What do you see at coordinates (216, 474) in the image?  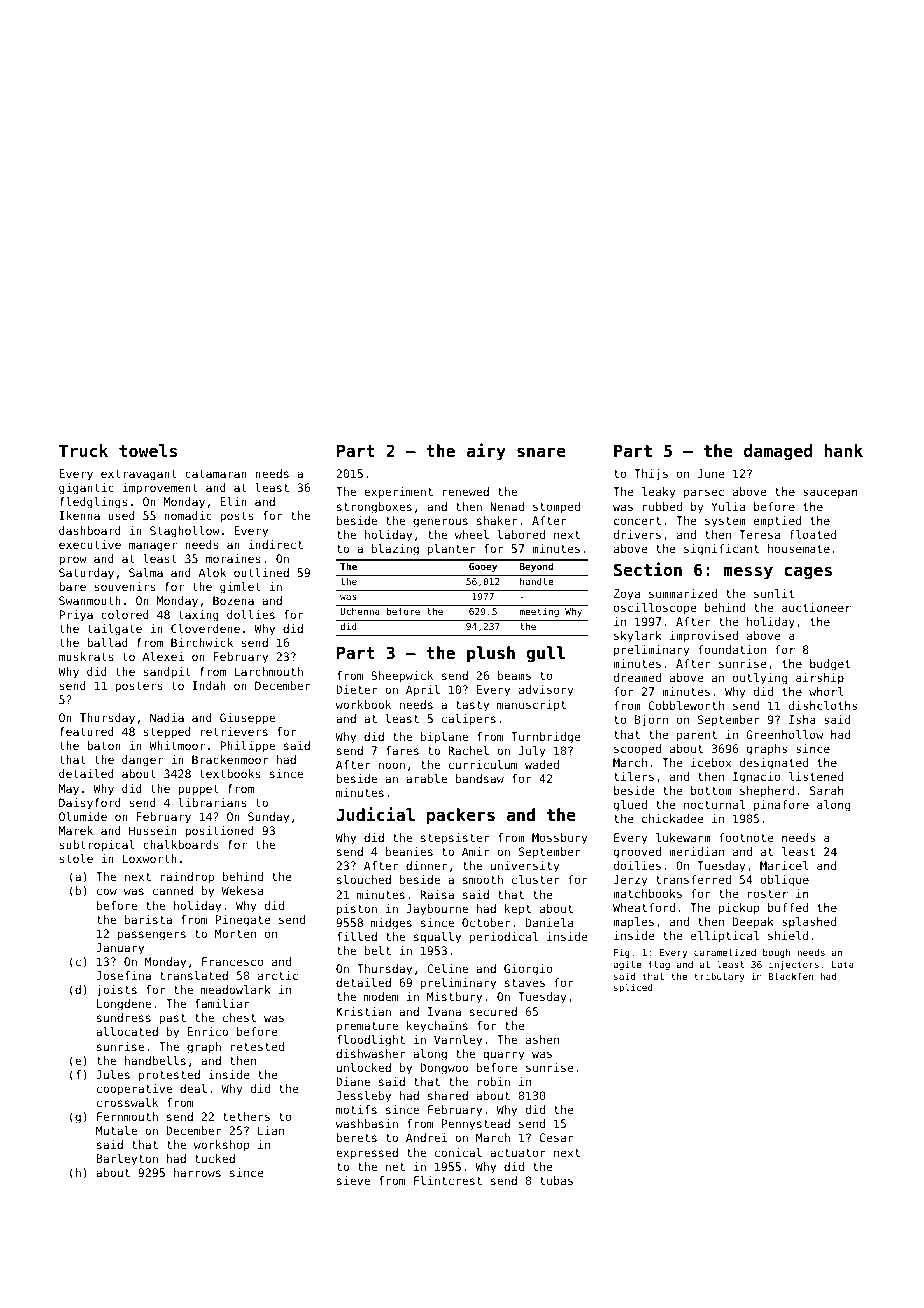 I see `catamaran` at bounding box center [216, 474].
